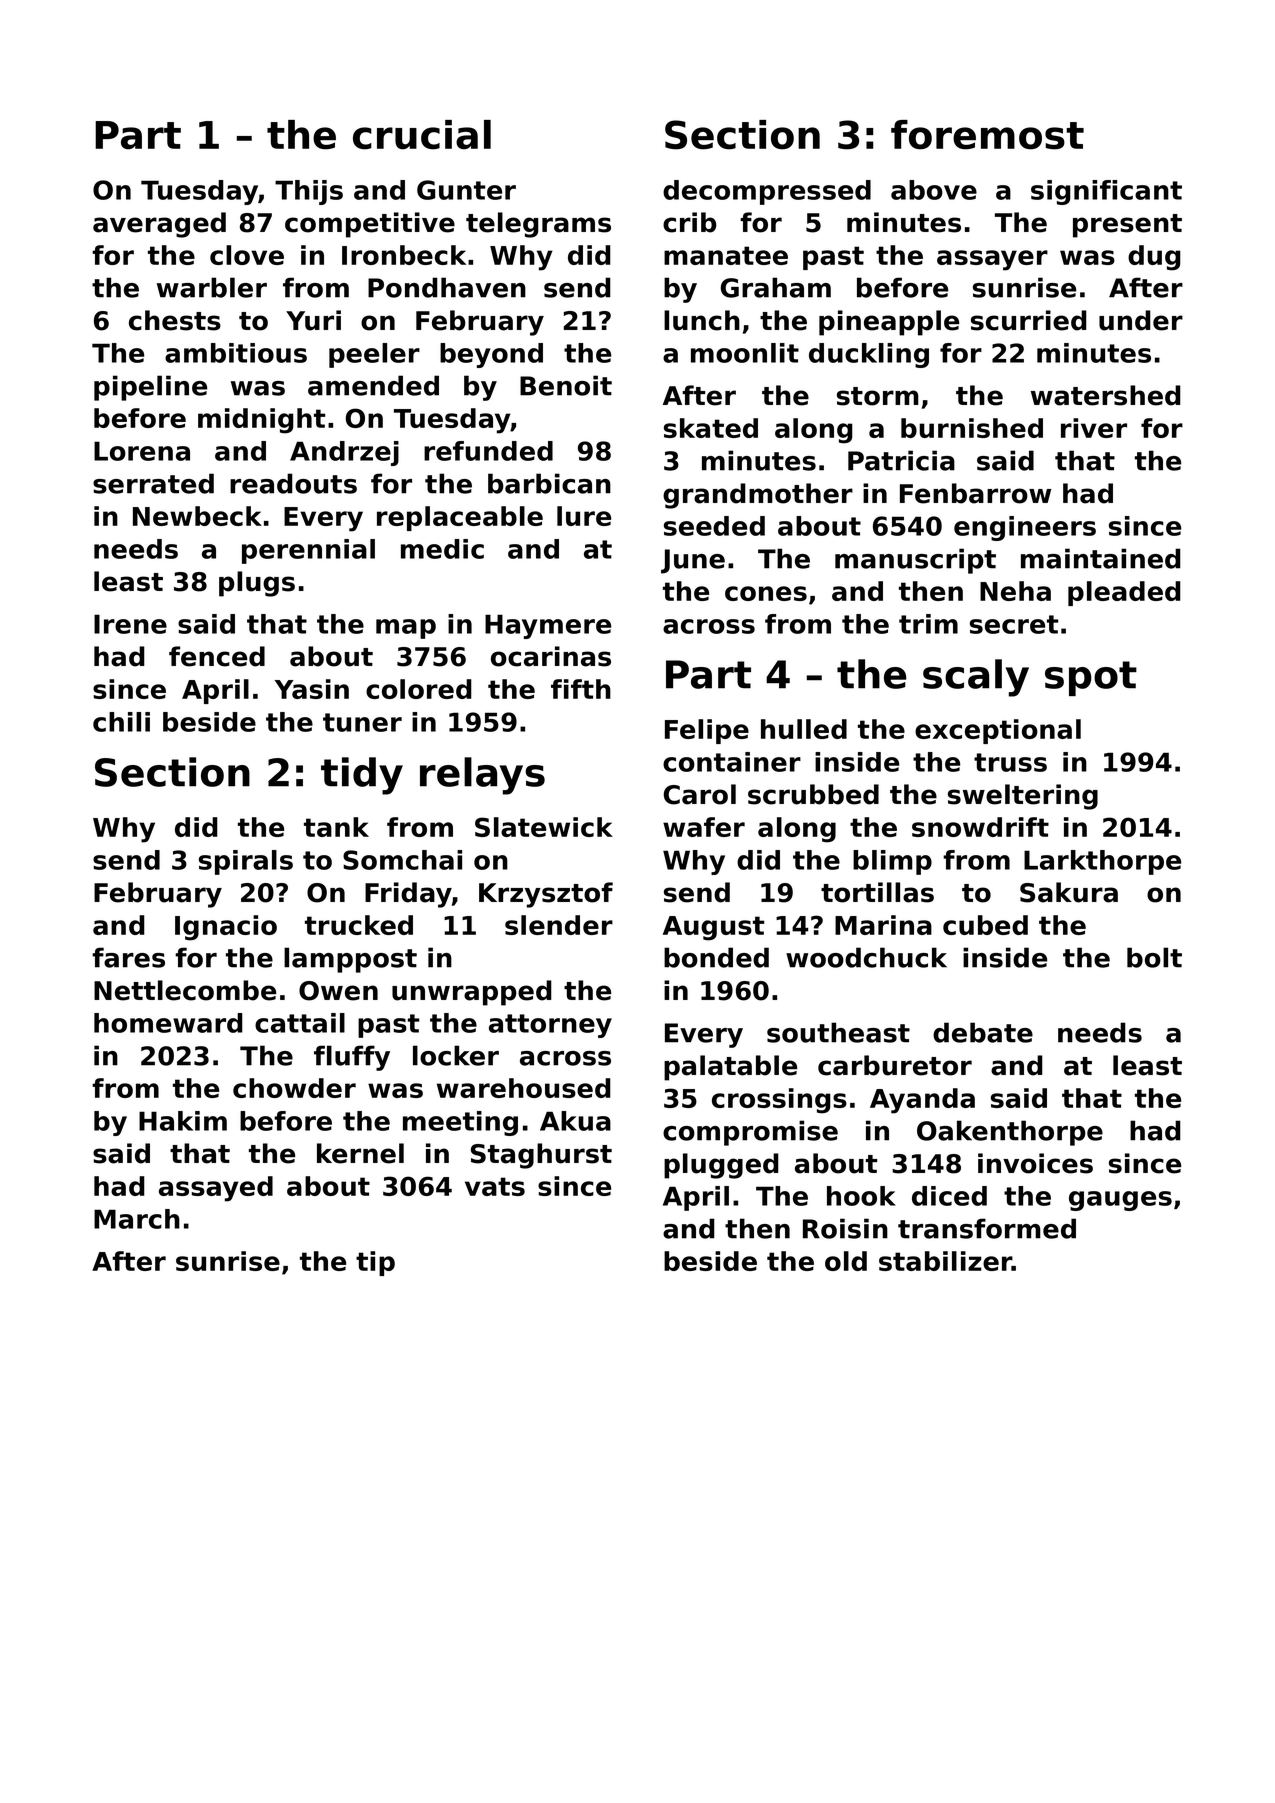  What do you see at coordinates (137, 1219) in the screenshot?
I see `March` at bounding box center [137, 1219].
